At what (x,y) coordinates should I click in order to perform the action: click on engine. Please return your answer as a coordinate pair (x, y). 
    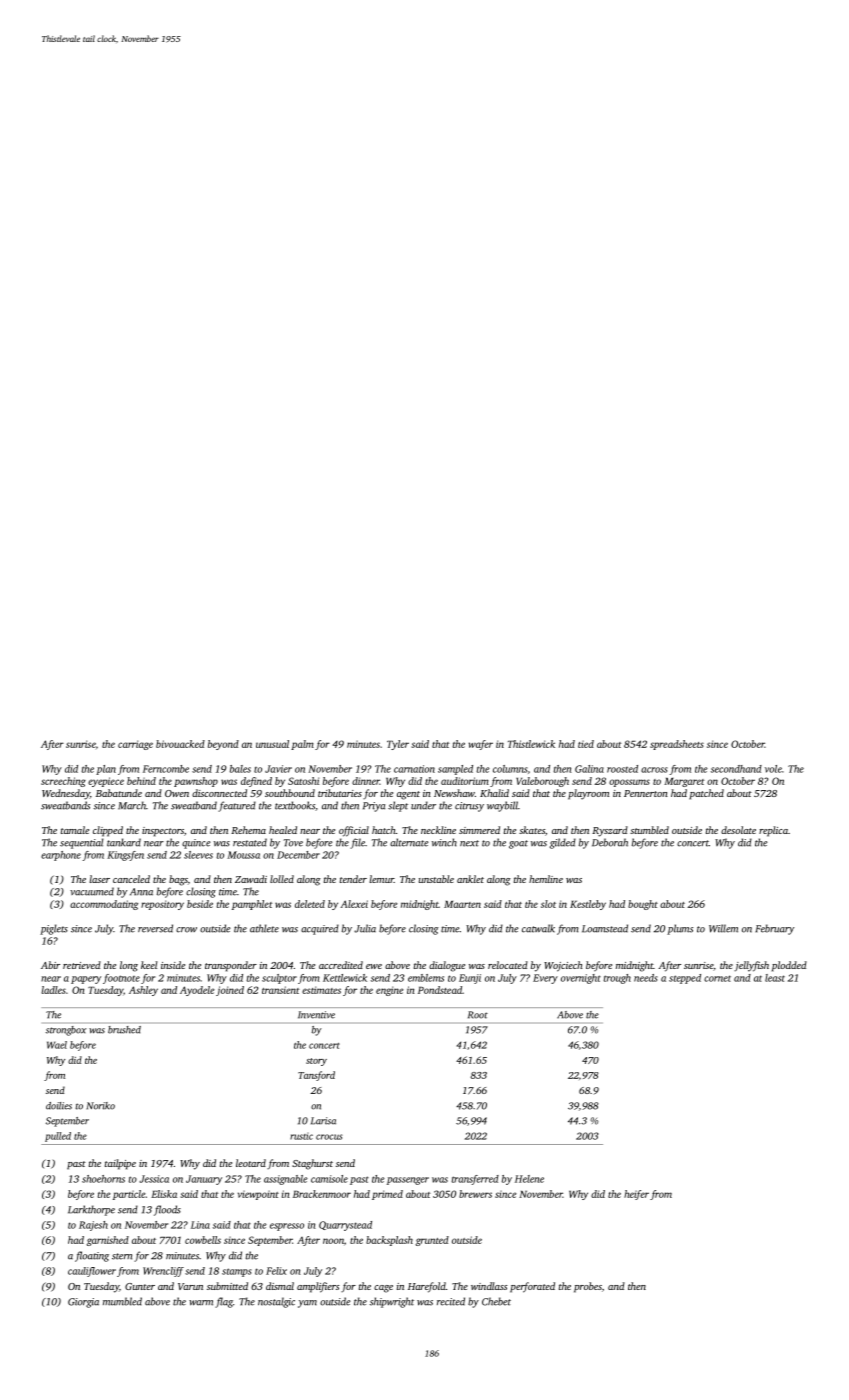
    Looking at the image, I should click on (389, 991).
